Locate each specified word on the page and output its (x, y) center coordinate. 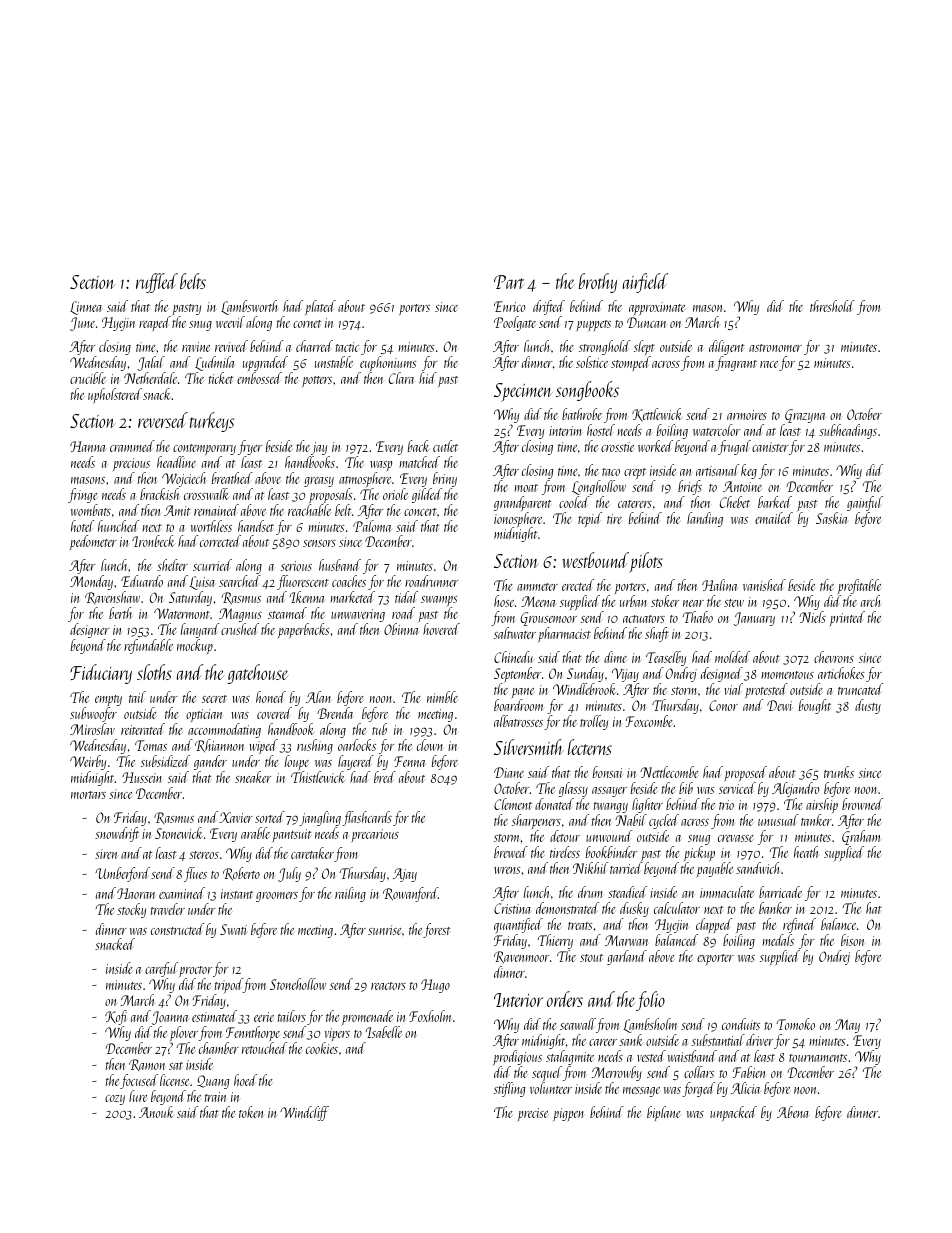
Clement (513, 804)
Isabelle (384, 1032)
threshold (832, 306)
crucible (88, 378)
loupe (297, 762)
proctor (195, 972)
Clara (401, 378)
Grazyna (805, 416)
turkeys (212, 422)
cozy (115, 1100)
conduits (741, 1024)
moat (526, 488)
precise (533, 1114)
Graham (861, 837)
